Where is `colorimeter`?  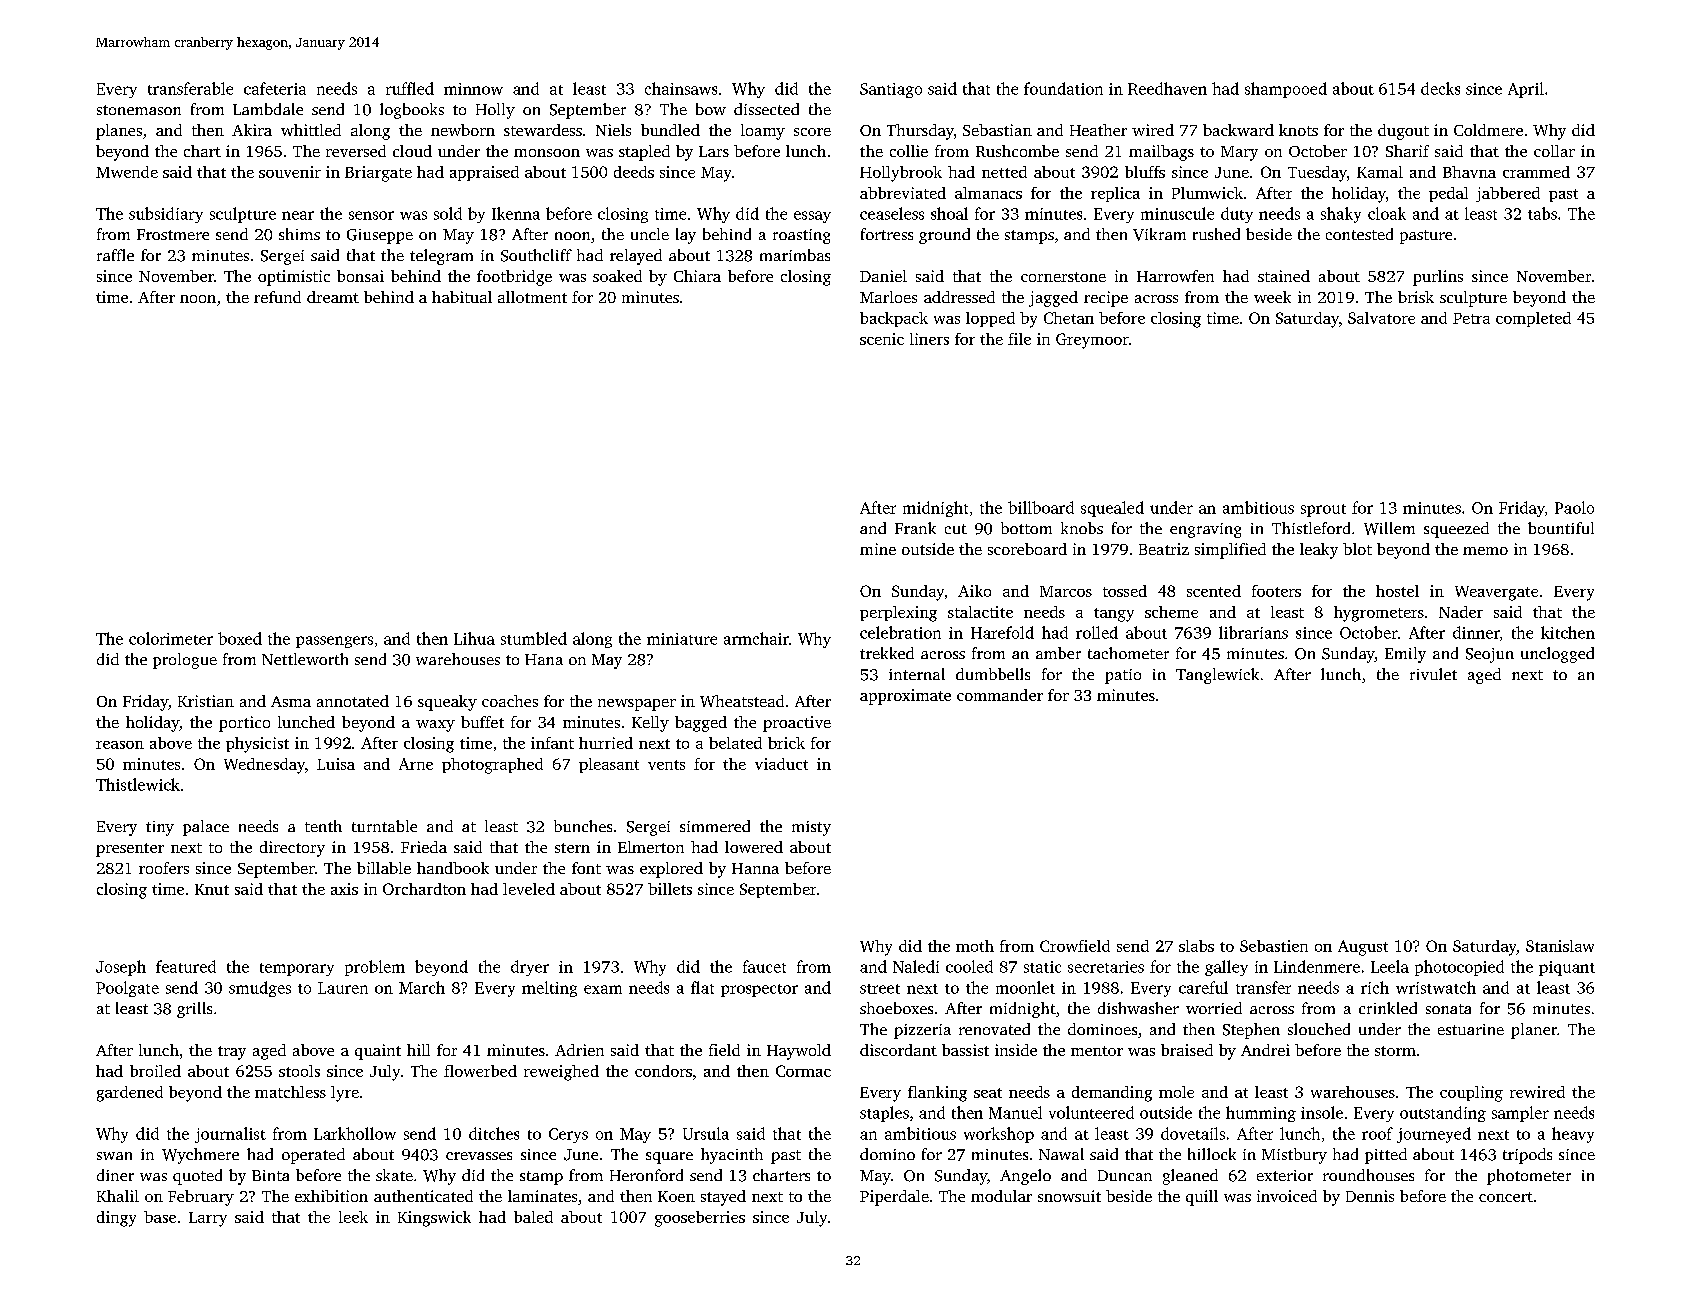 colorimeter is located at coordinates (171, 638).
